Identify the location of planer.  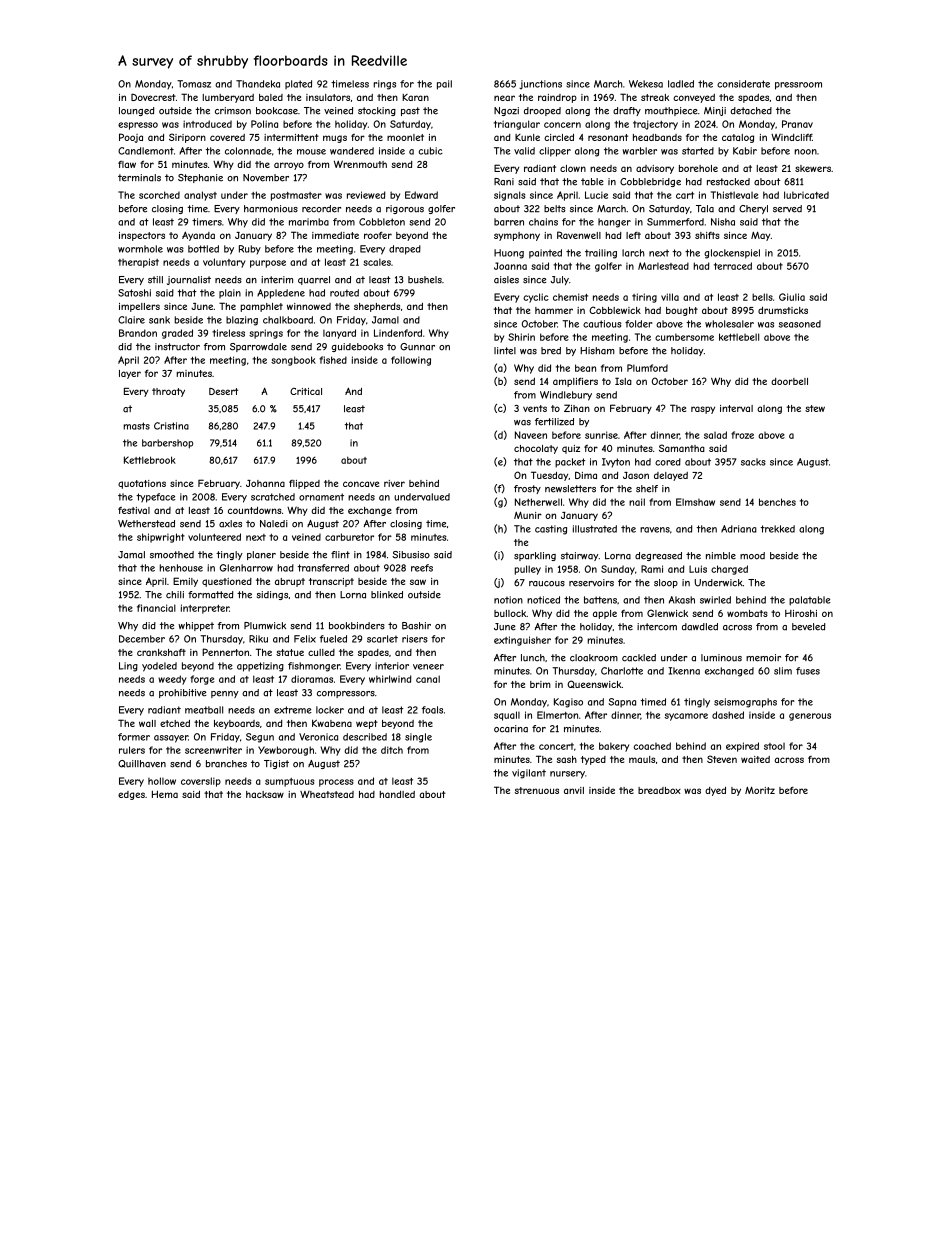
(261, 555).
